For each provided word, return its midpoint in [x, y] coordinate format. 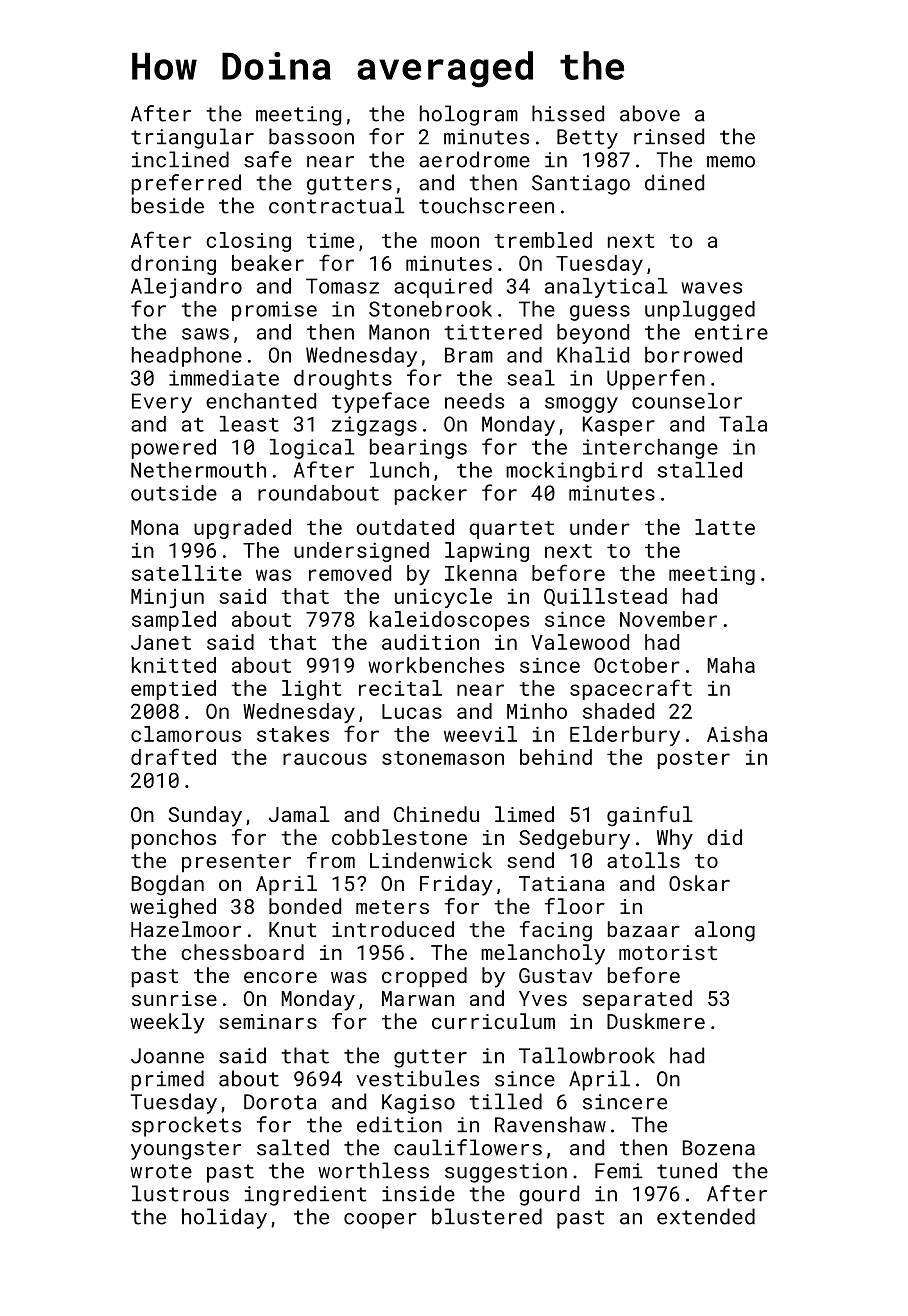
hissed [568, 113]
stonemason [443, 758]
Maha [731, 665]
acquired [443, 288]
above [650, 113]
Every [162, 403]
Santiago [581, 185]
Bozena [719, 1148]
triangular [192, 138]
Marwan [418, 998]
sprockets [186, 1126]
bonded [305, 906]
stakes [293, 734]
